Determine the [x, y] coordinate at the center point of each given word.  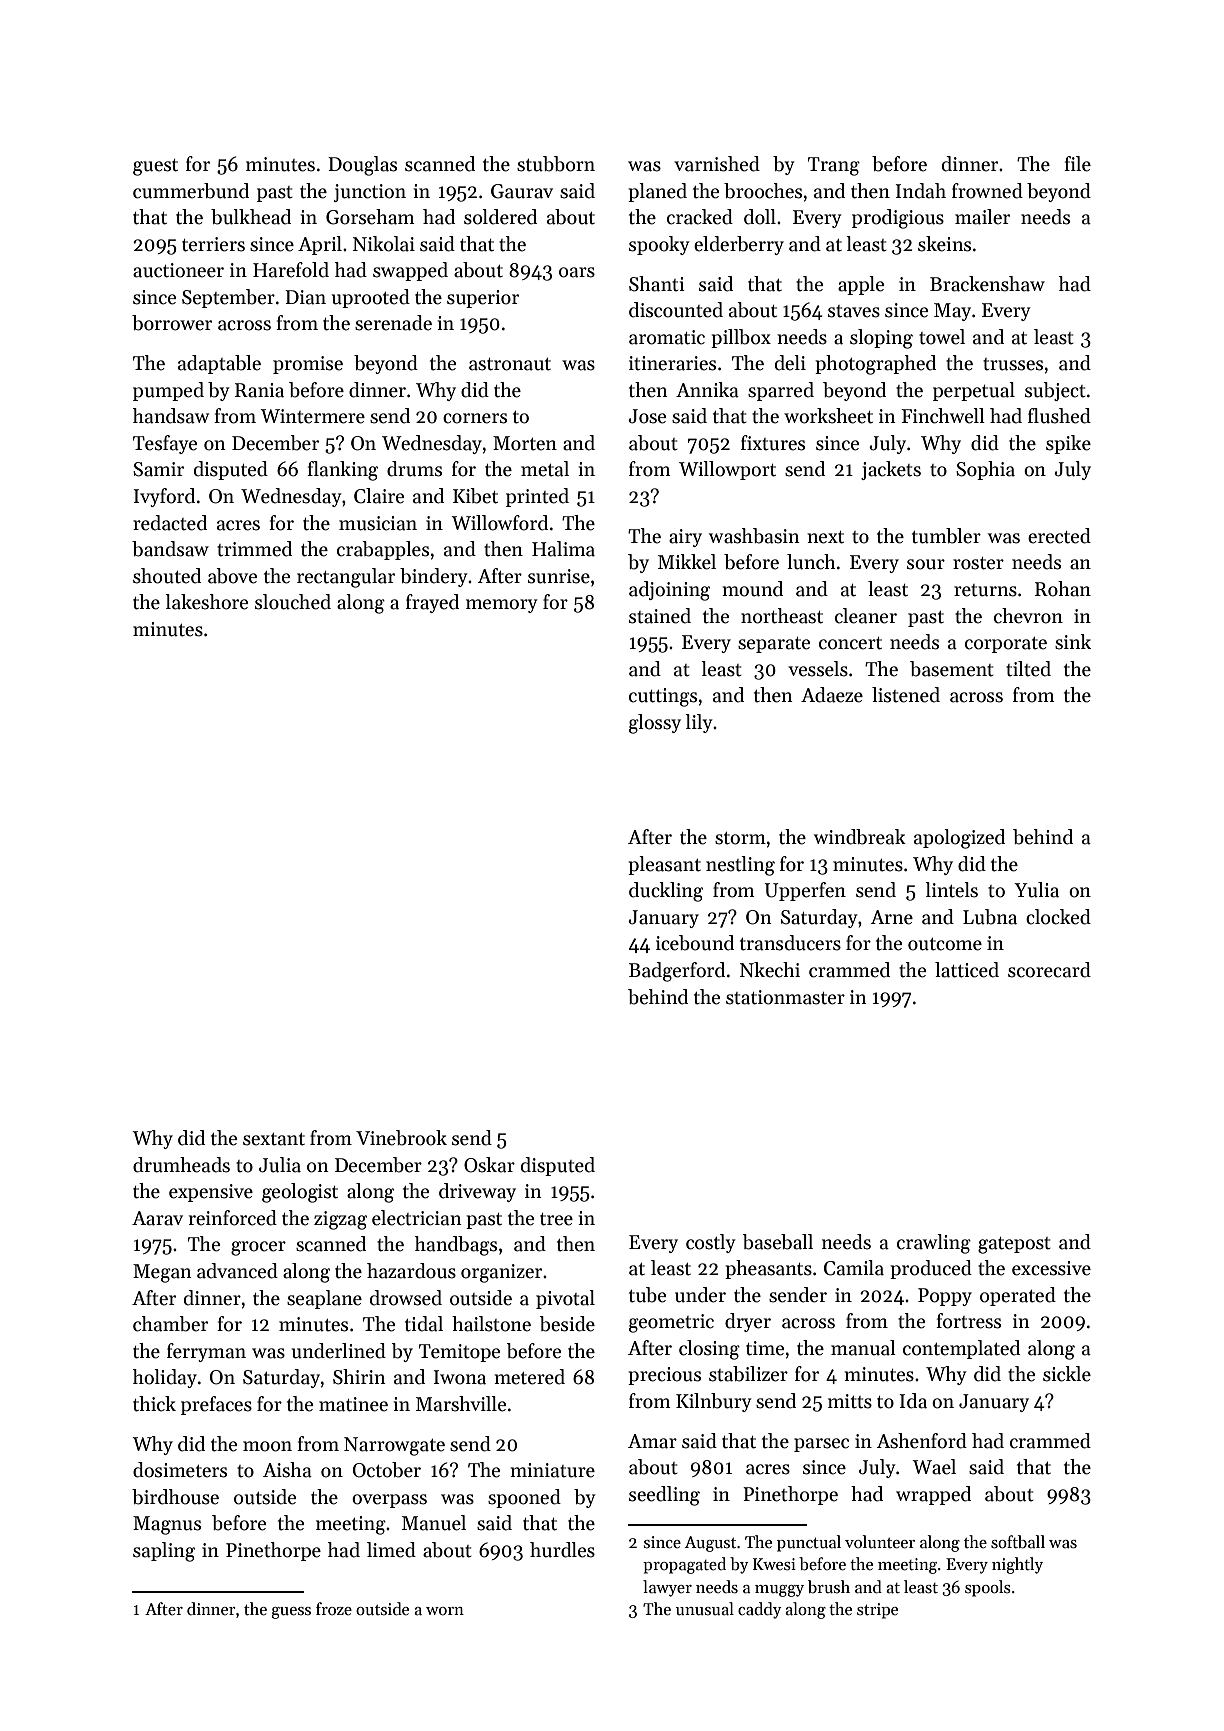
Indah [921, 191]
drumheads [181, 1165]
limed [391, 1550]
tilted [1028, 669]
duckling [666, 892]
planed [657, 192]
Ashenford [922, 1441]
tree [556, 1219]
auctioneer [178, 270]
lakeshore [206, 602]
